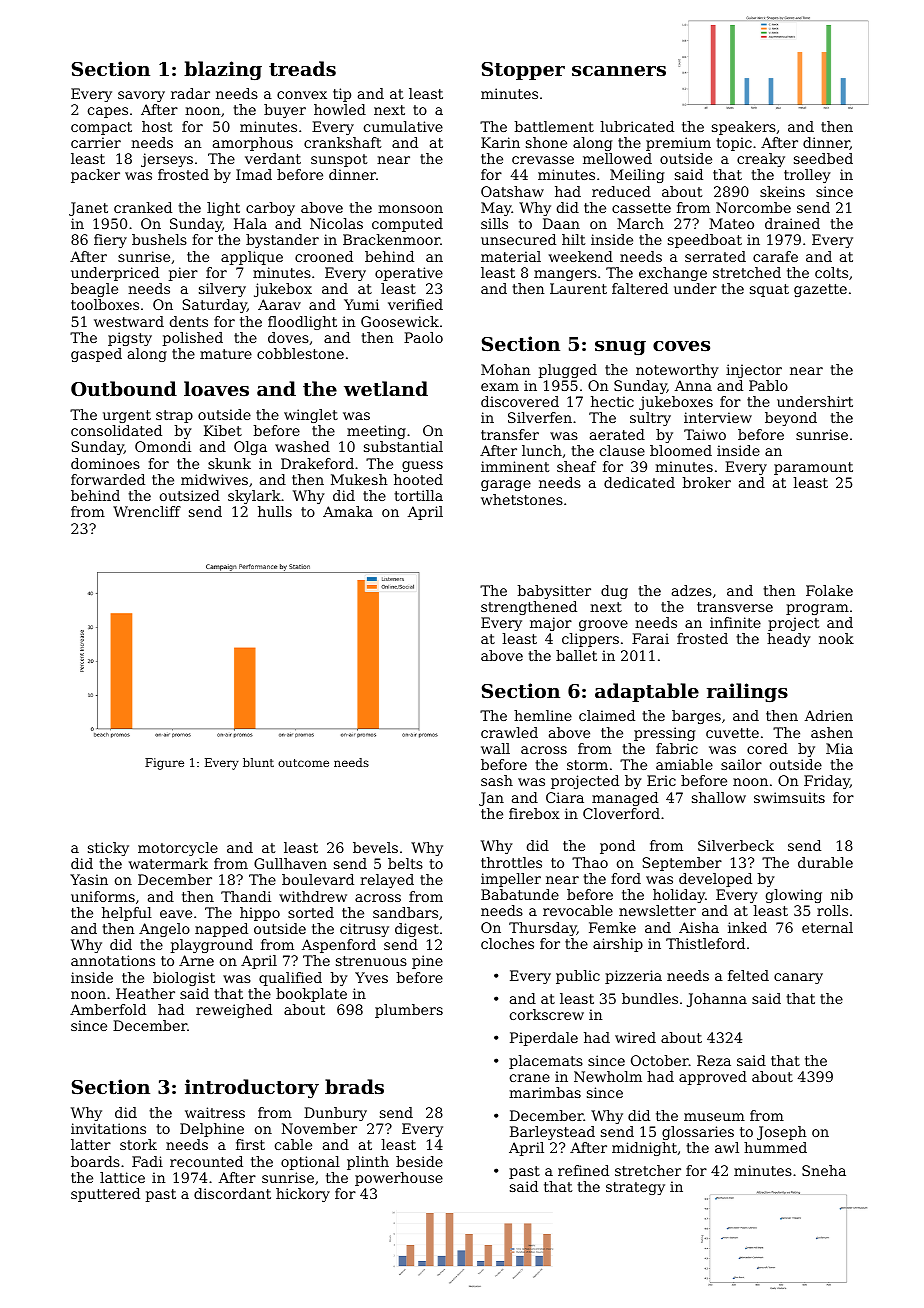  What do you see at coordinates (105, 1195) in the screenshot?
I see `sputtered` at bounding box center [105, 1195].
